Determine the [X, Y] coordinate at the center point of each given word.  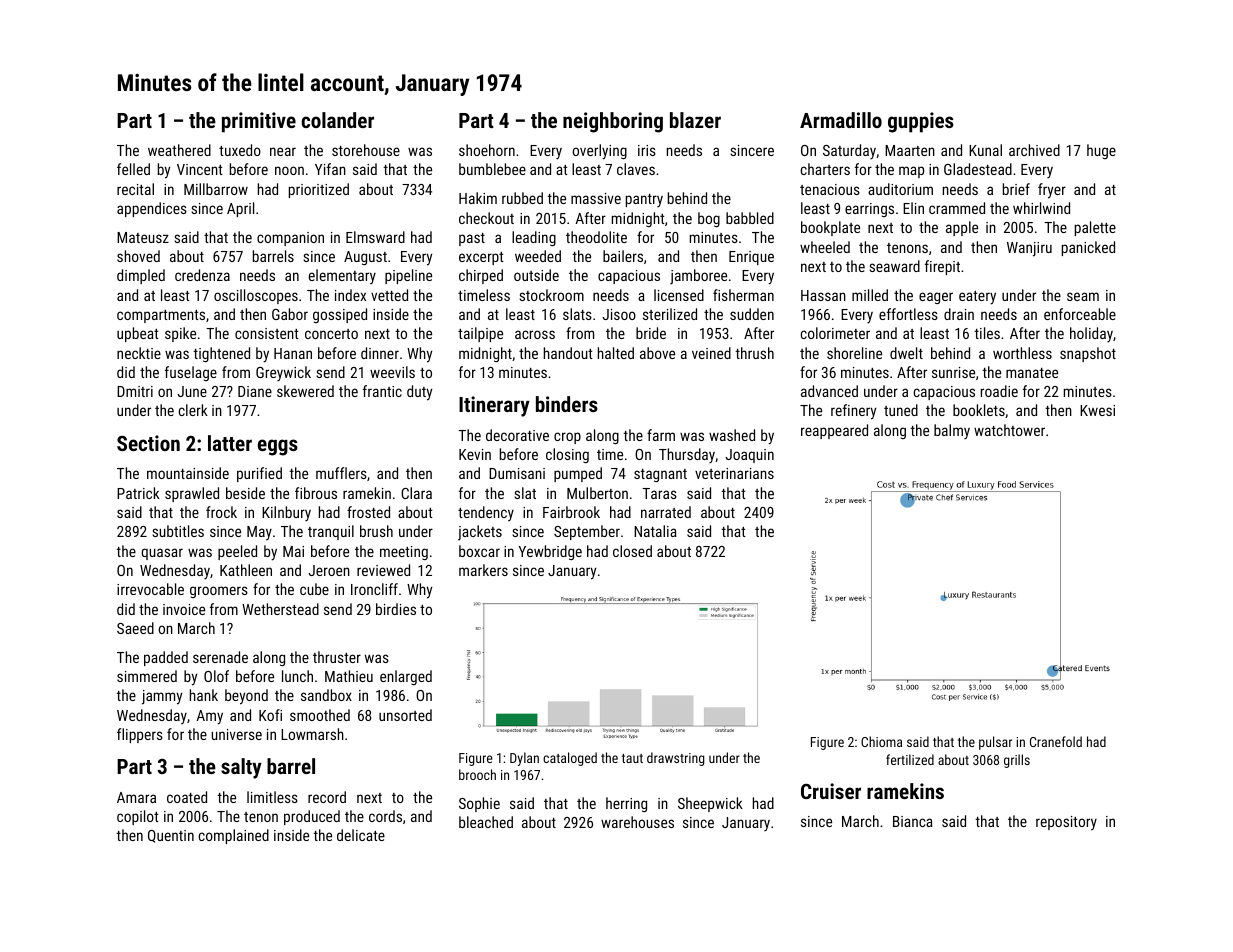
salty [241, 768]
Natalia [655, 531]
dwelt [906, 353]
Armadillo [841, 120]
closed [632, 551]
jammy [162, 697]
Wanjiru [1029, 249]
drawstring [676, 759]
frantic [382, 391]
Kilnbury [286, 514]
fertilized [910, 759]
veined [711, 353]
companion [290, 239]
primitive [259, 122]
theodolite [596, 237]
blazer [695, 120]
